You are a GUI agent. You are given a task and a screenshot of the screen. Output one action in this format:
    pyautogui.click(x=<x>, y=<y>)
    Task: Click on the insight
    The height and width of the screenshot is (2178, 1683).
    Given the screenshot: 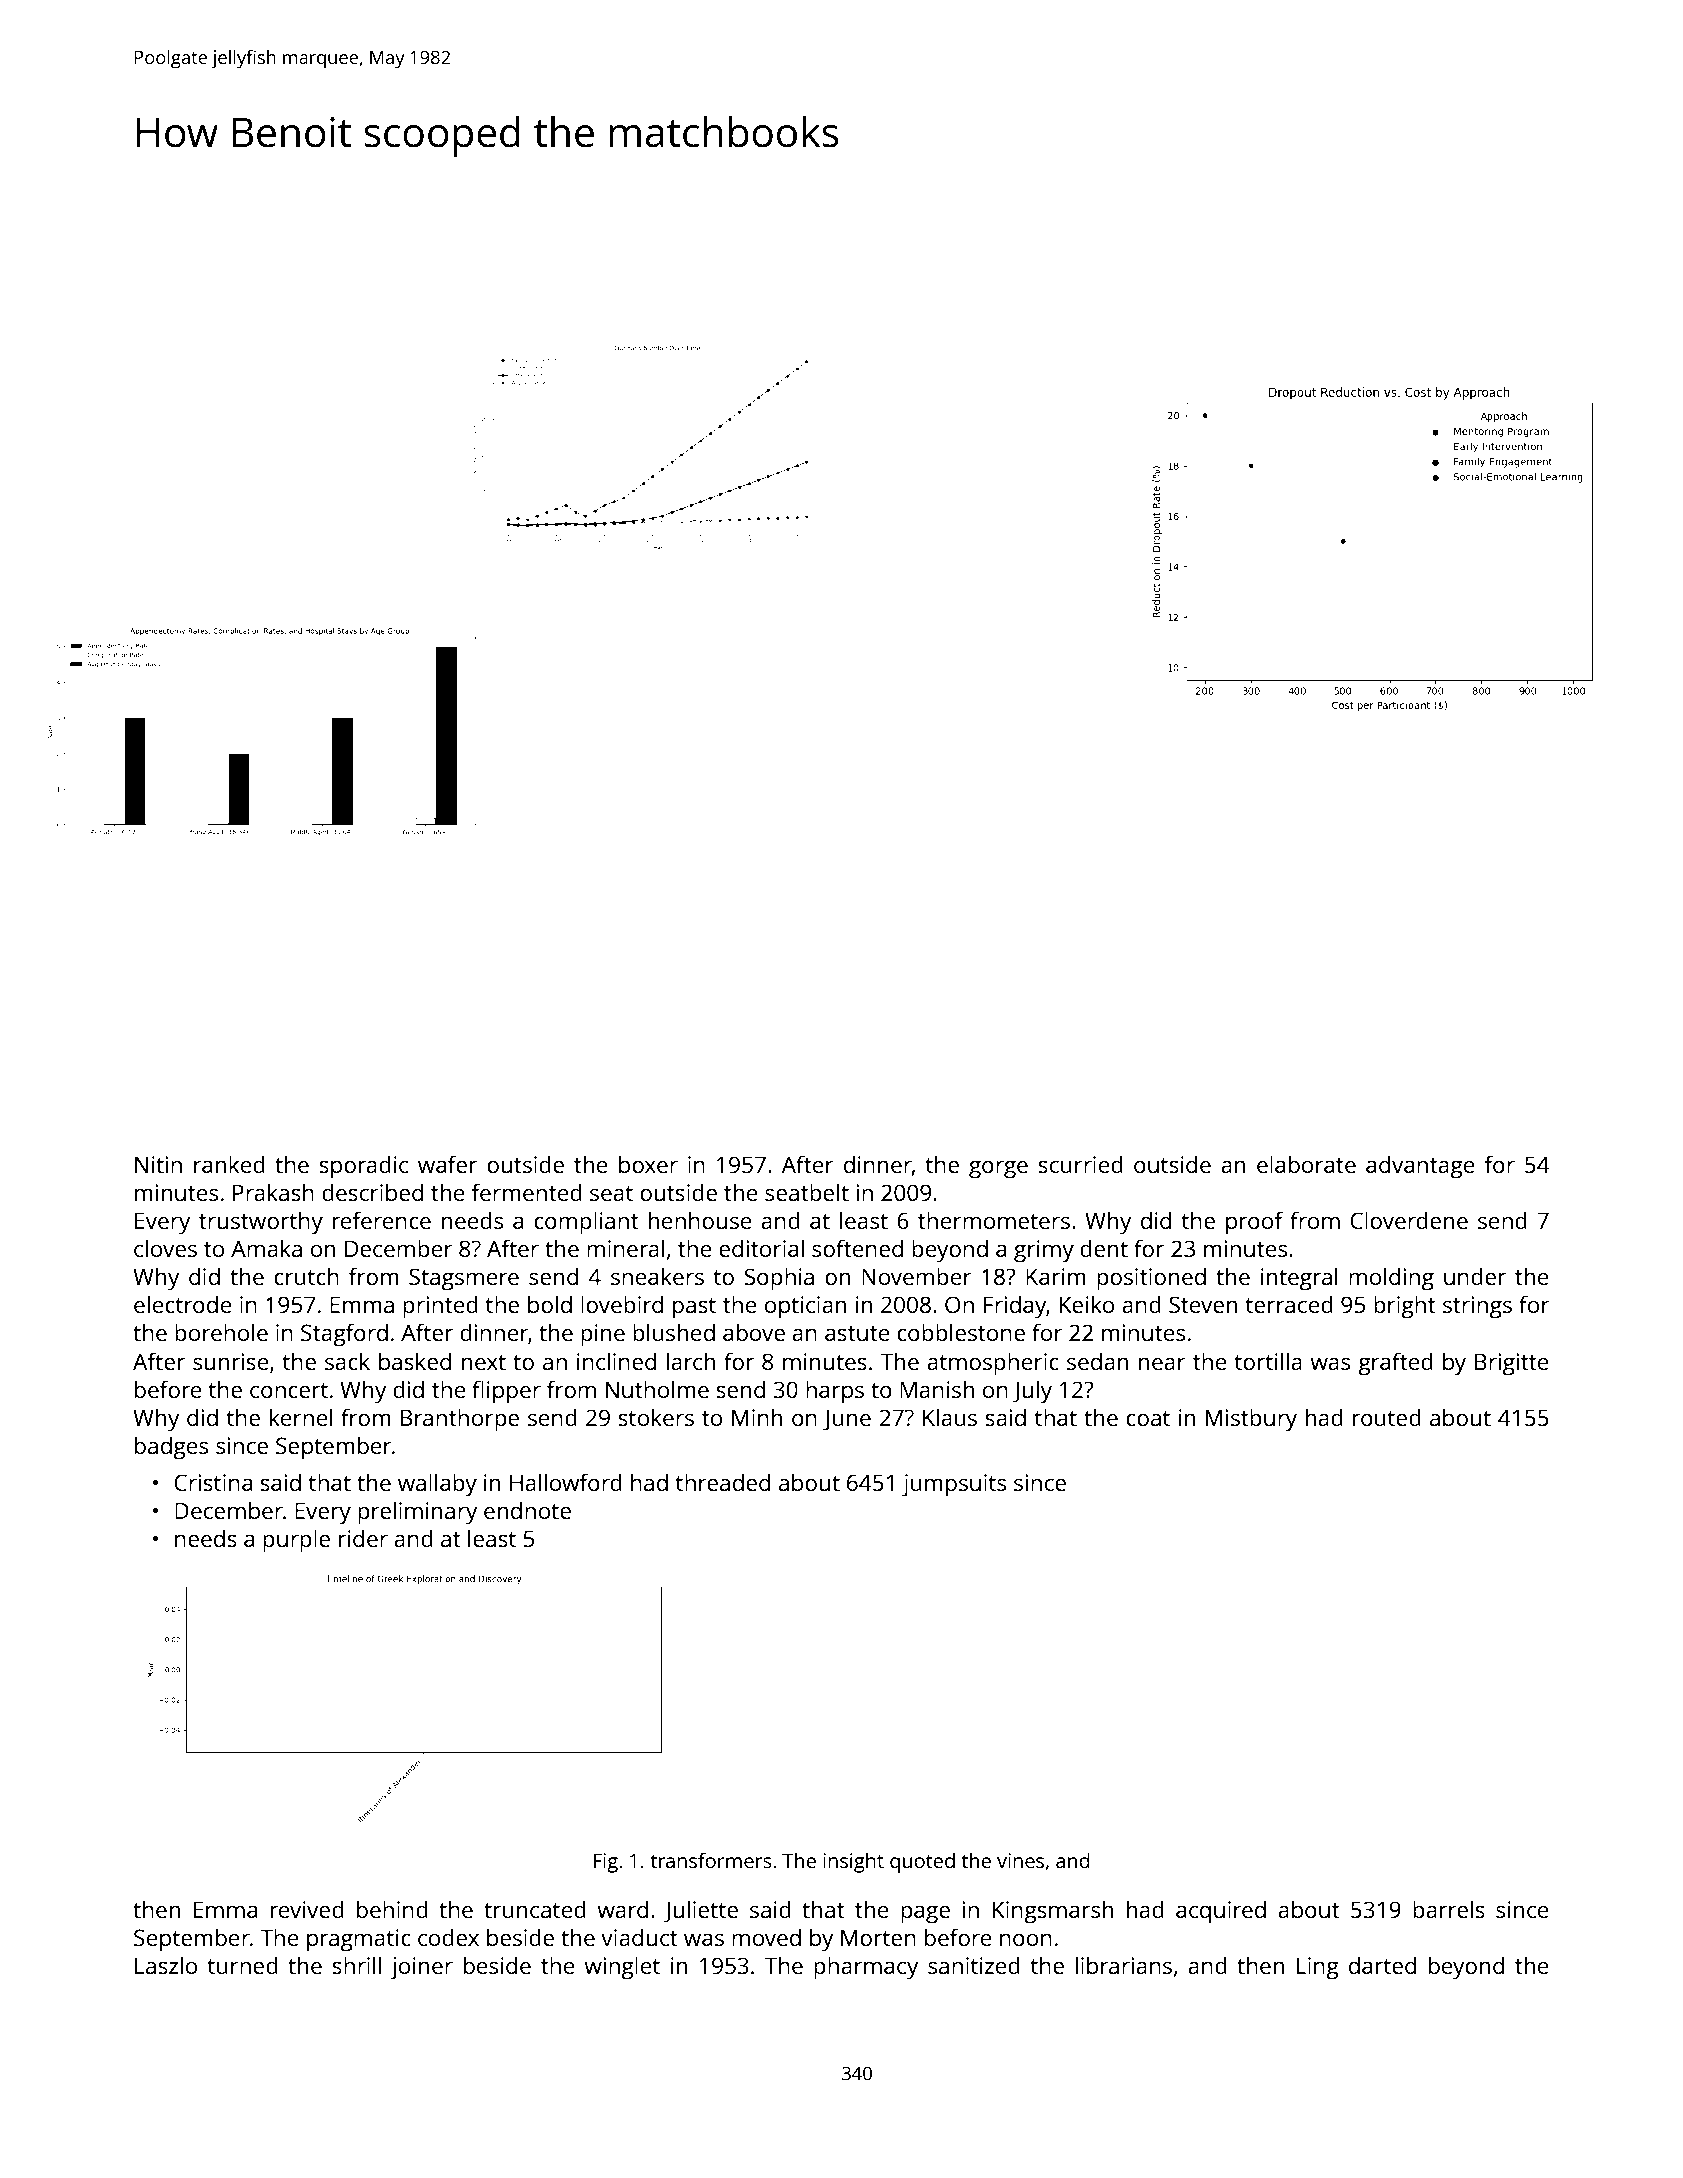 What is the action you would take?
    pyautogui.click(x=853, y=1862)
